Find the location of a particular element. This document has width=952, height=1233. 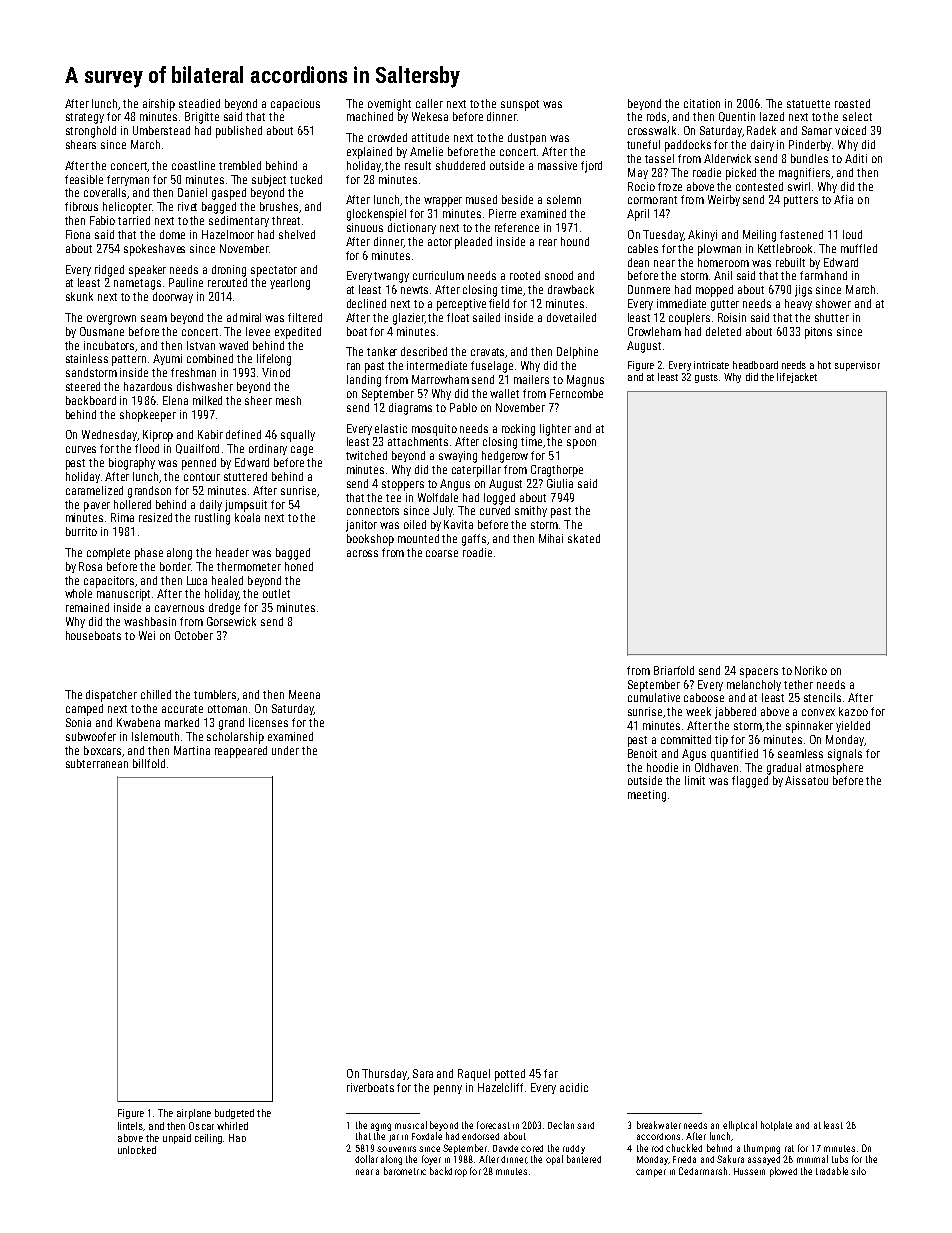

unlocked is located at coordinates (137, 1150).
